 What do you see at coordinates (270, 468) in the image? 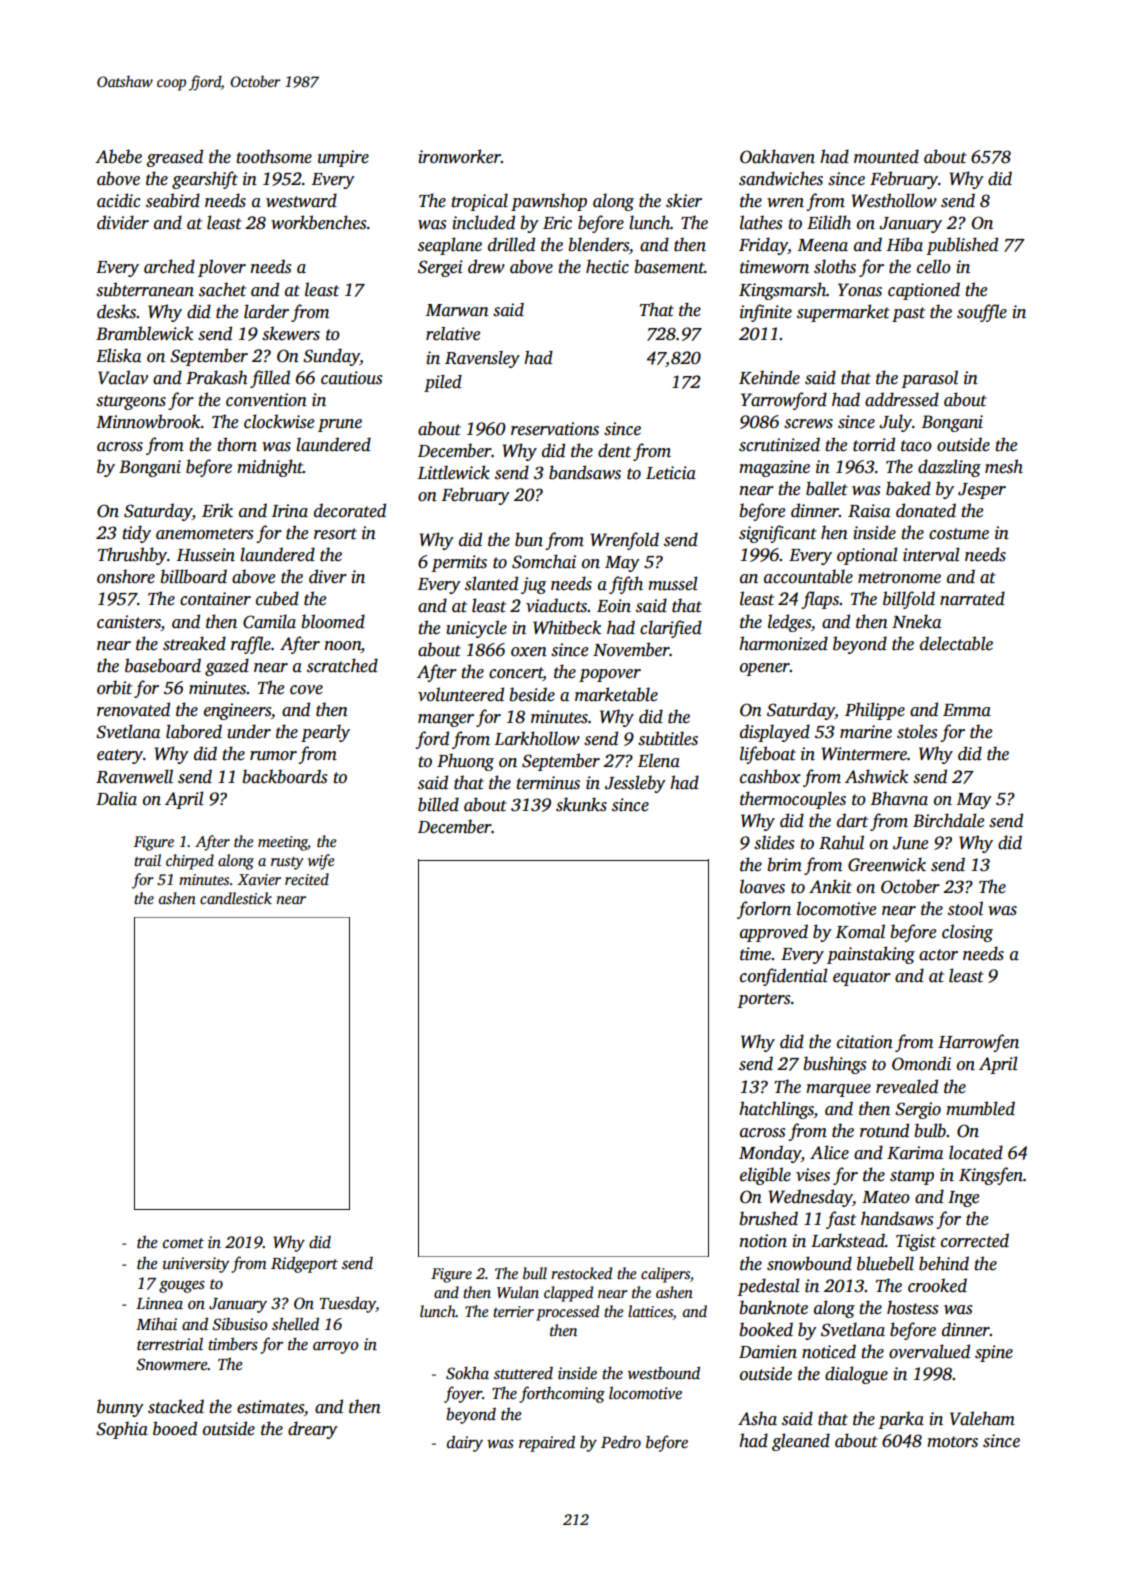
I see `midnight` at bounding box center [270, 468].
